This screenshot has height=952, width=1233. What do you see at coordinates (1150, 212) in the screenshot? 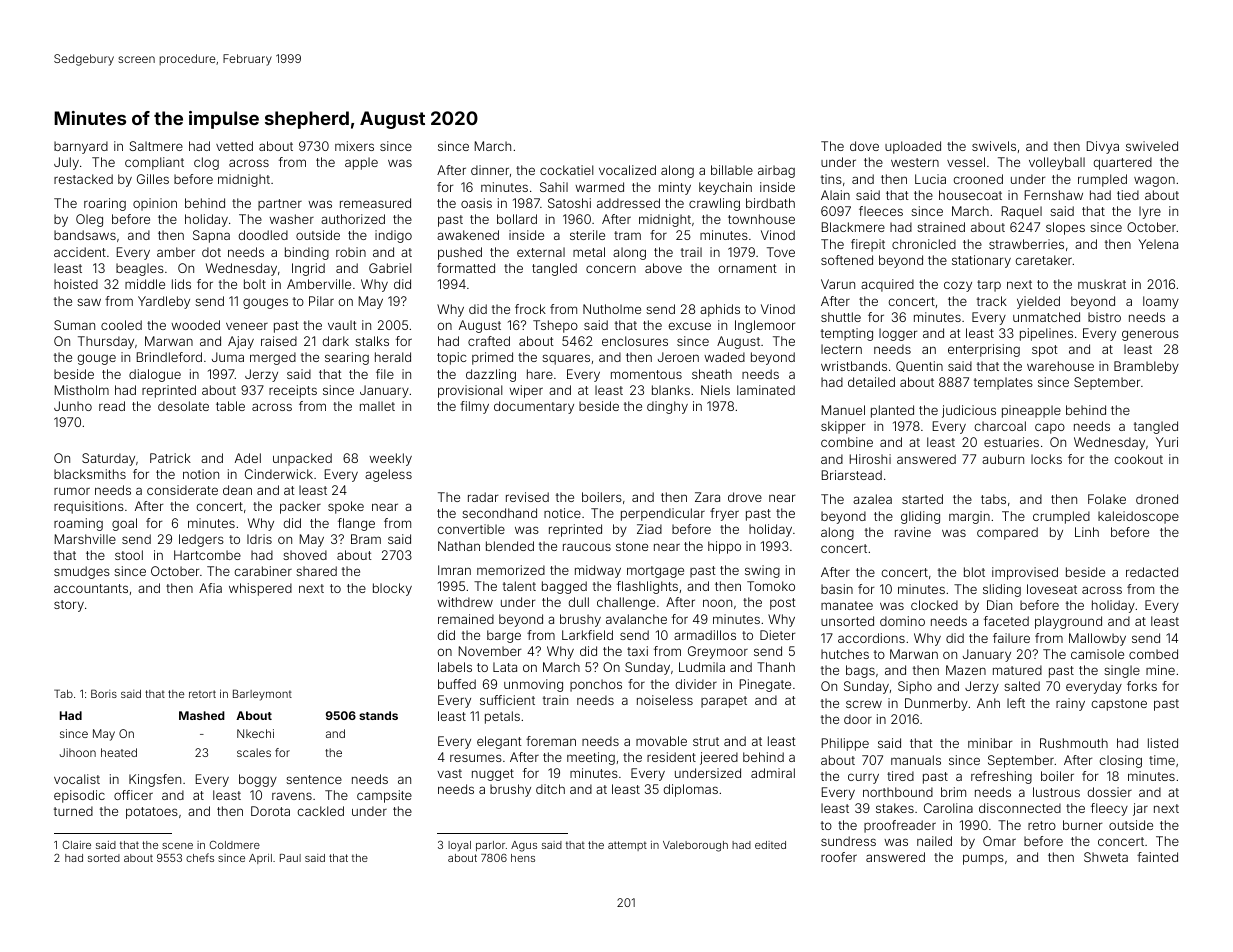
I see `lyre` at bounding box center [1150, 212].
